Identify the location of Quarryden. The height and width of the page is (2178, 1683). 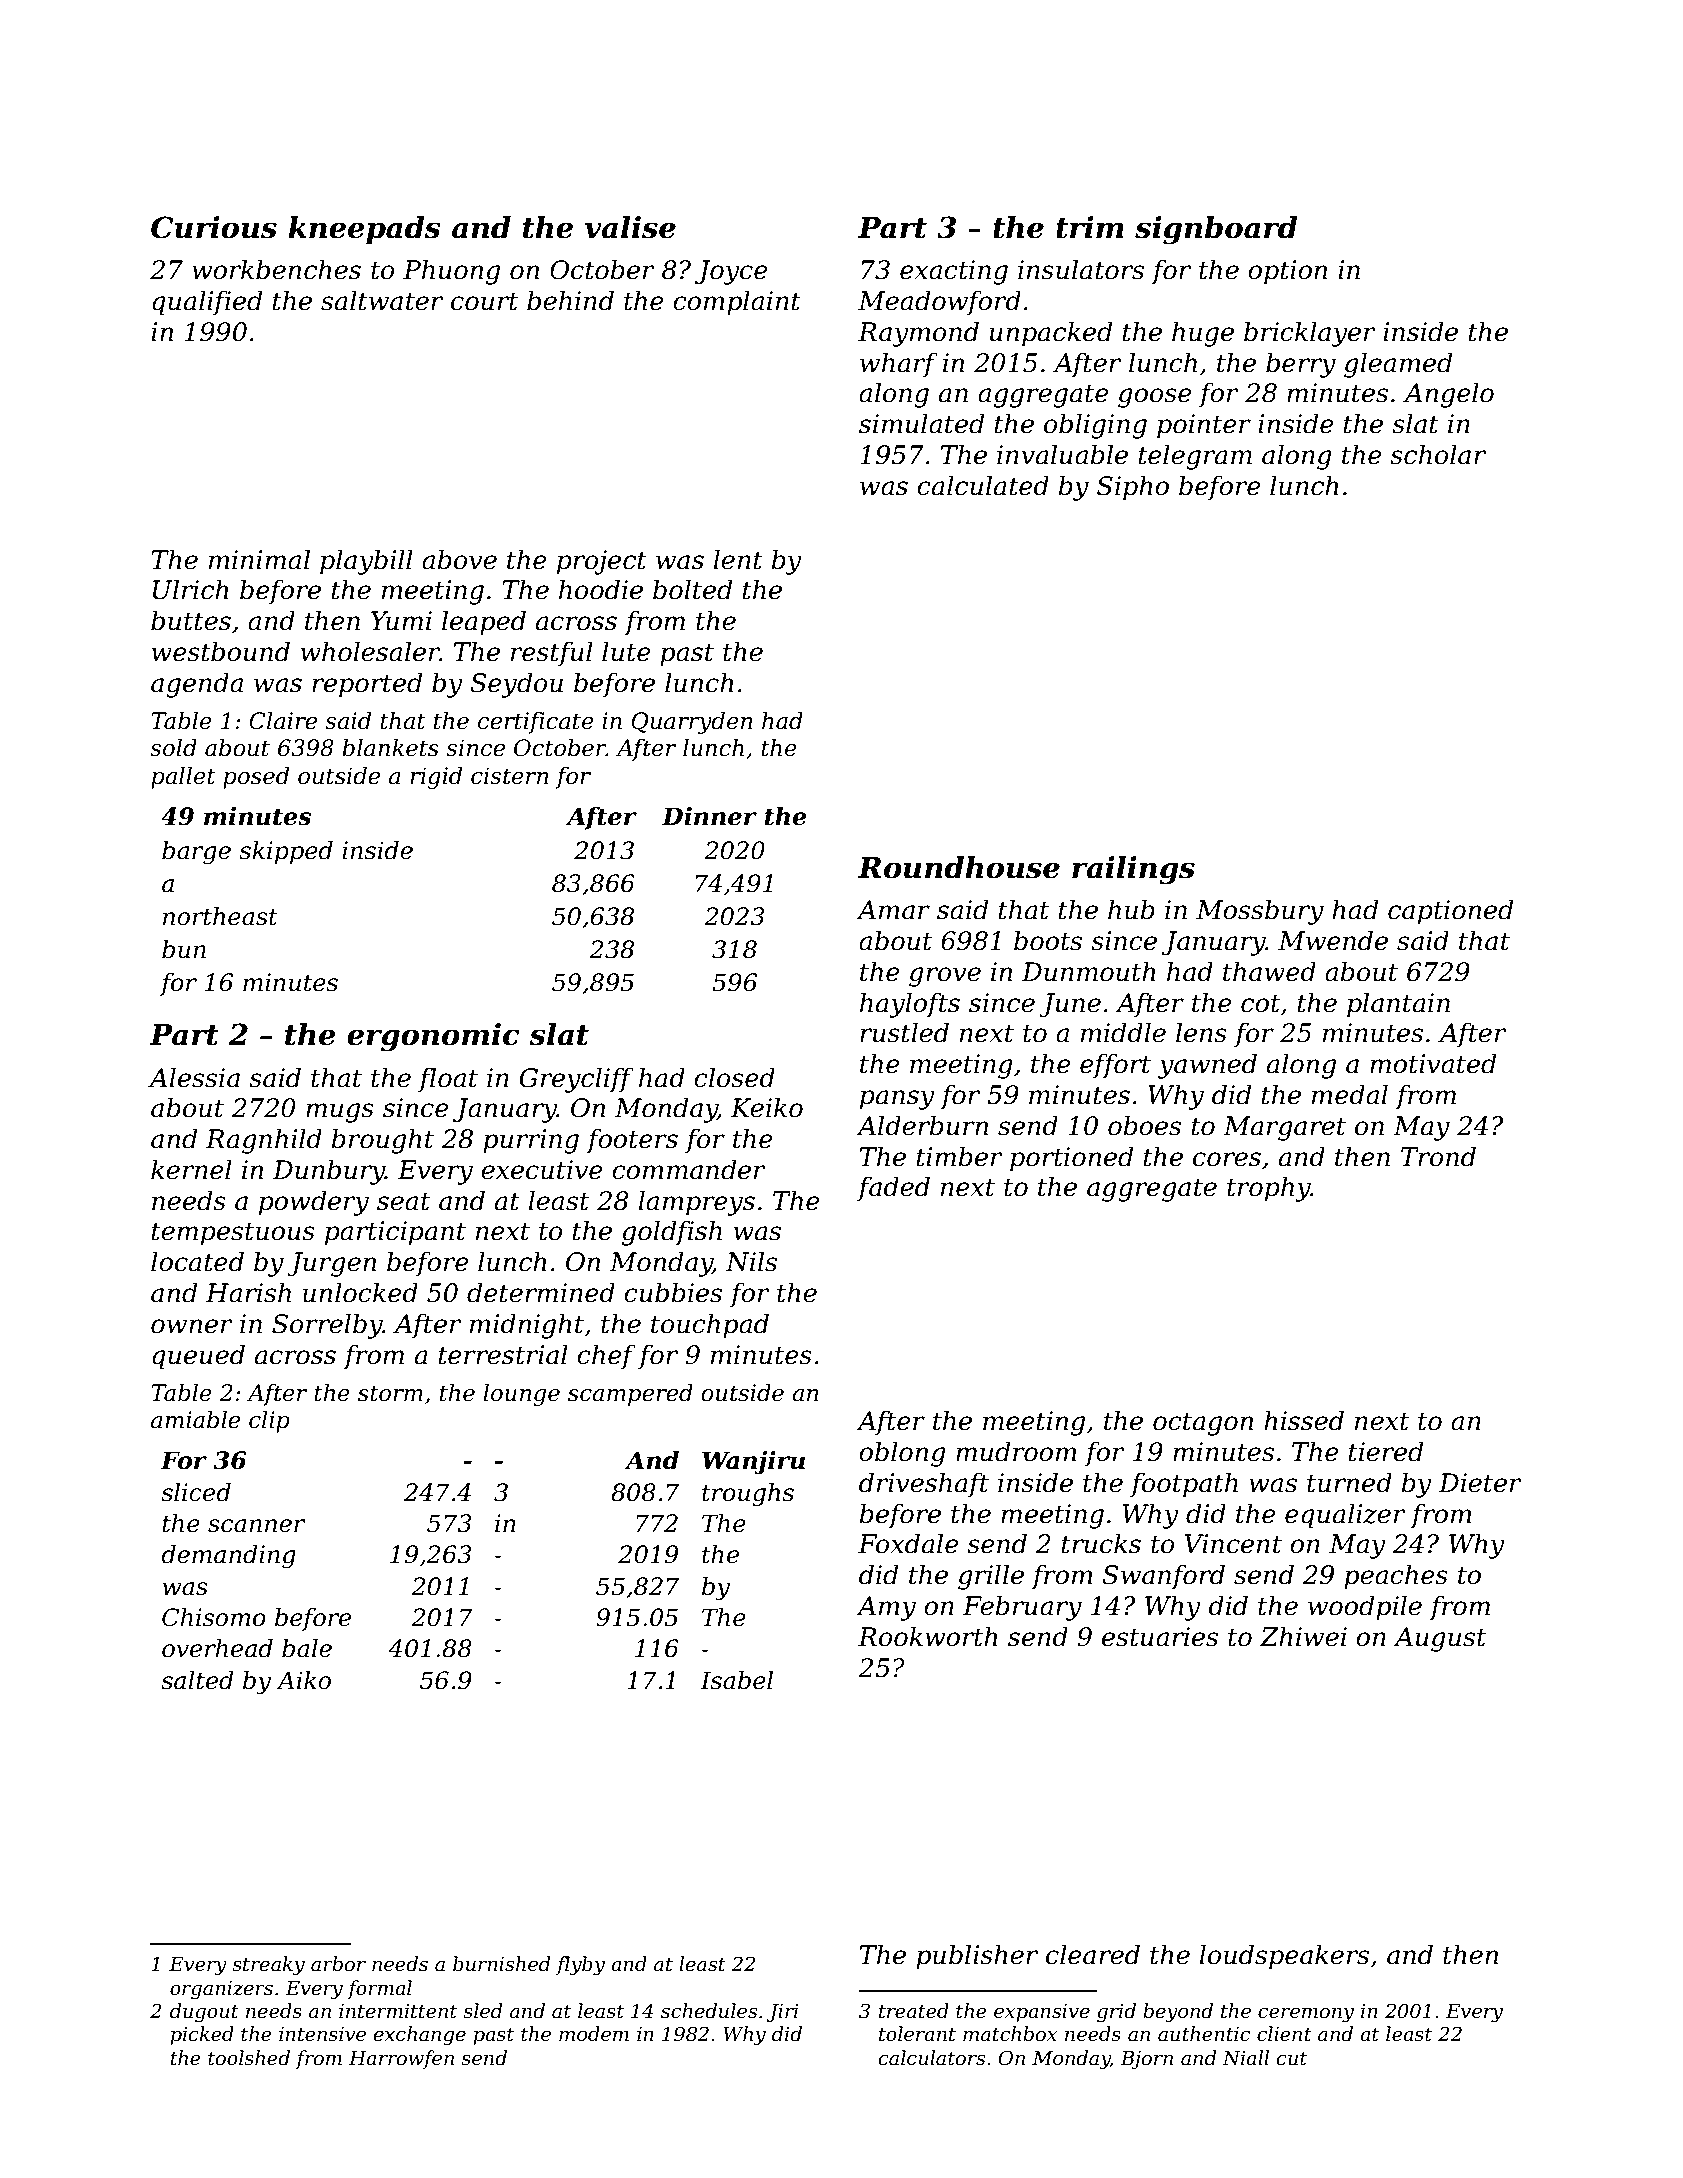
(692, 723).
